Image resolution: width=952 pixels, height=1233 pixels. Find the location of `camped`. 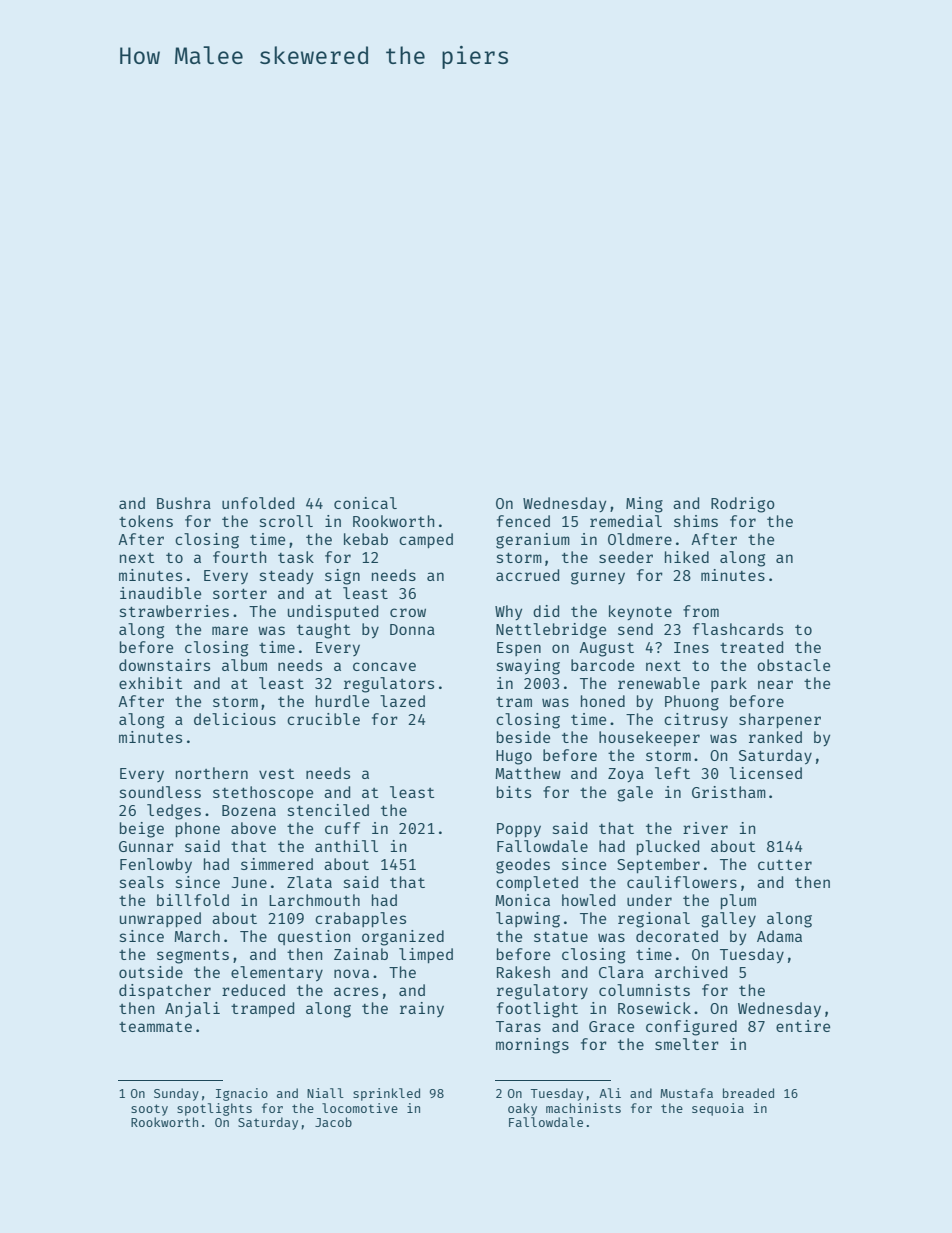

camped is located at coordinates (426, 540).
